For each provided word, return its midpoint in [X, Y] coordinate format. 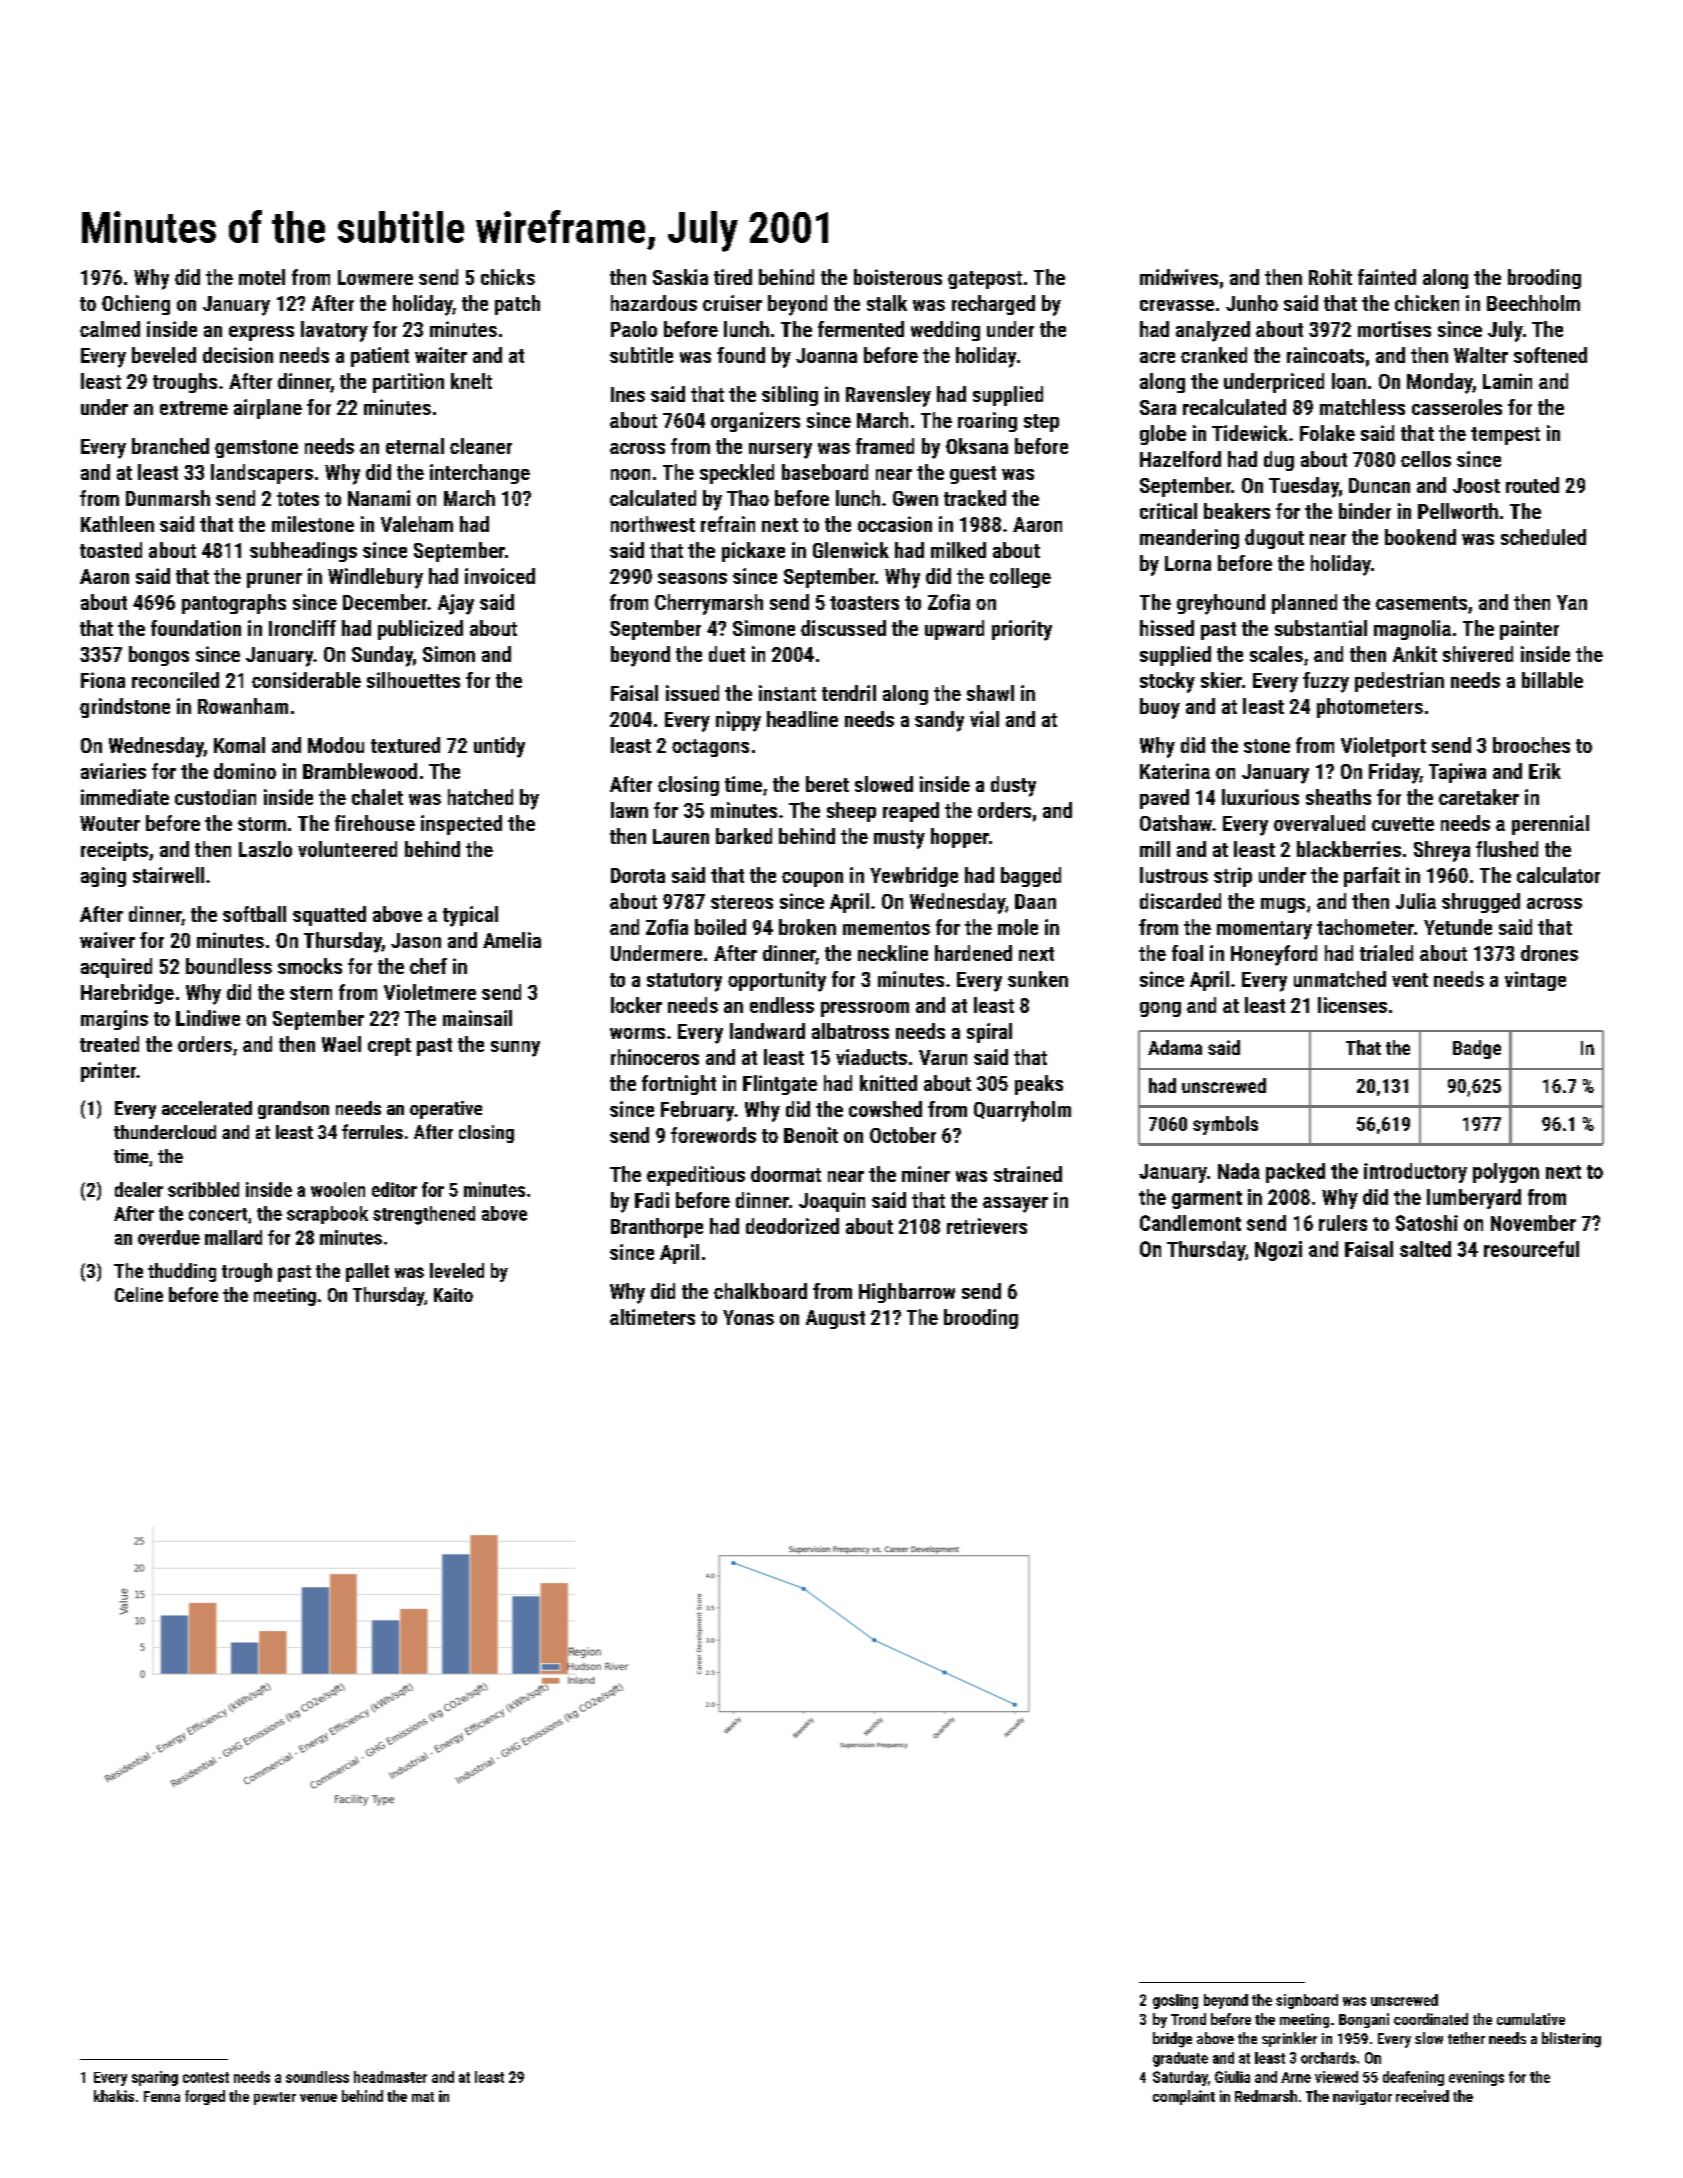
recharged [993, 305]
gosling [1175, 2001]
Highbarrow [907, 1293]
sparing [155, 2078]
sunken [1038, 979]
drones [1549, 953]
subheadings [303, 552]
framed [885, 446]
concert [218, 1214]
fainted [1387, 277]
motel [262, 277]
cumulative [1531, 2019]
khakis [114, 2096]
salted [1425, 1249]
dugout [1274, 539]
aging [103, 877]
